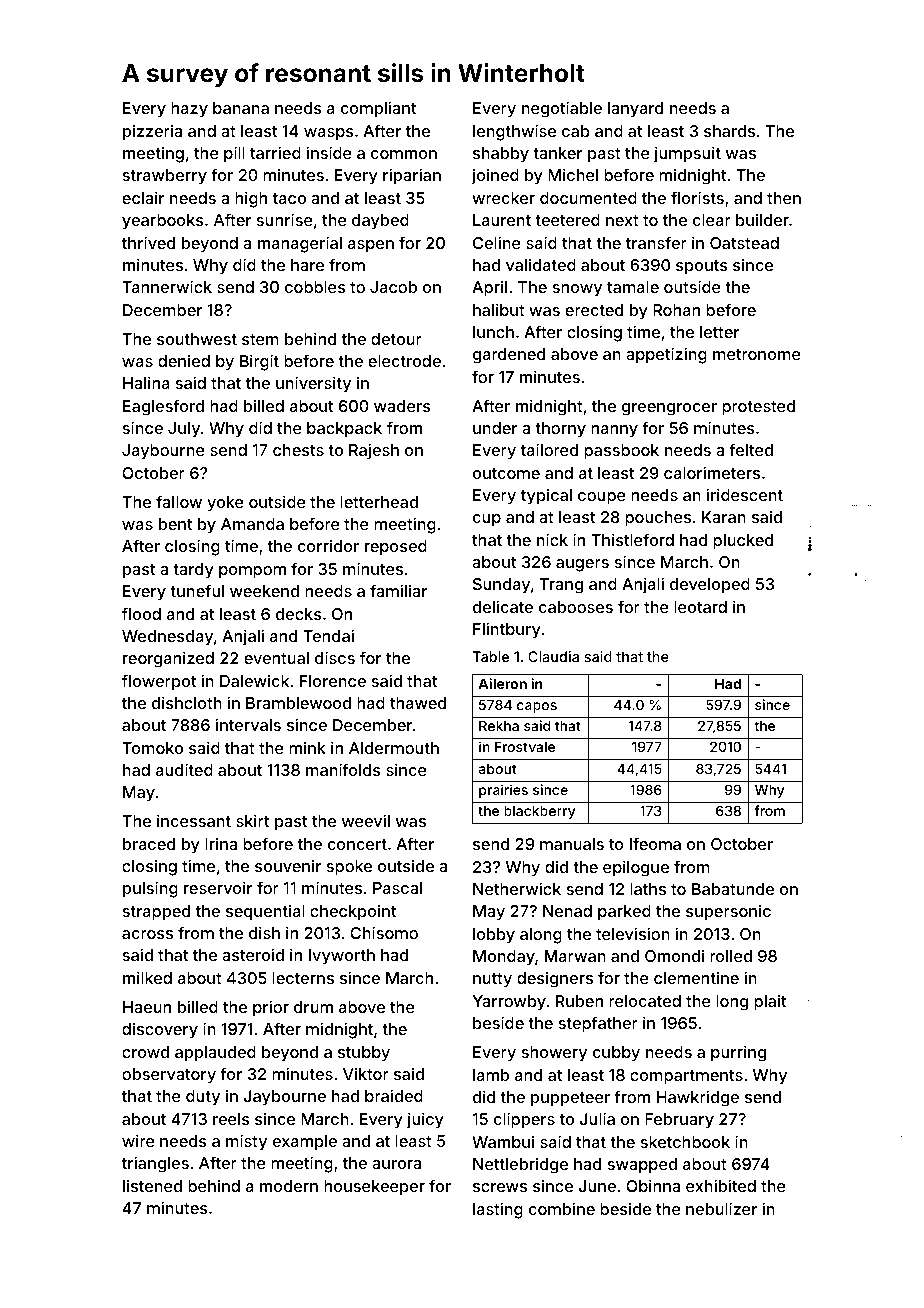  What do you see at coordinates (393, 287) in the page?
I see `Jacob` at bounding box center [393, 287].
